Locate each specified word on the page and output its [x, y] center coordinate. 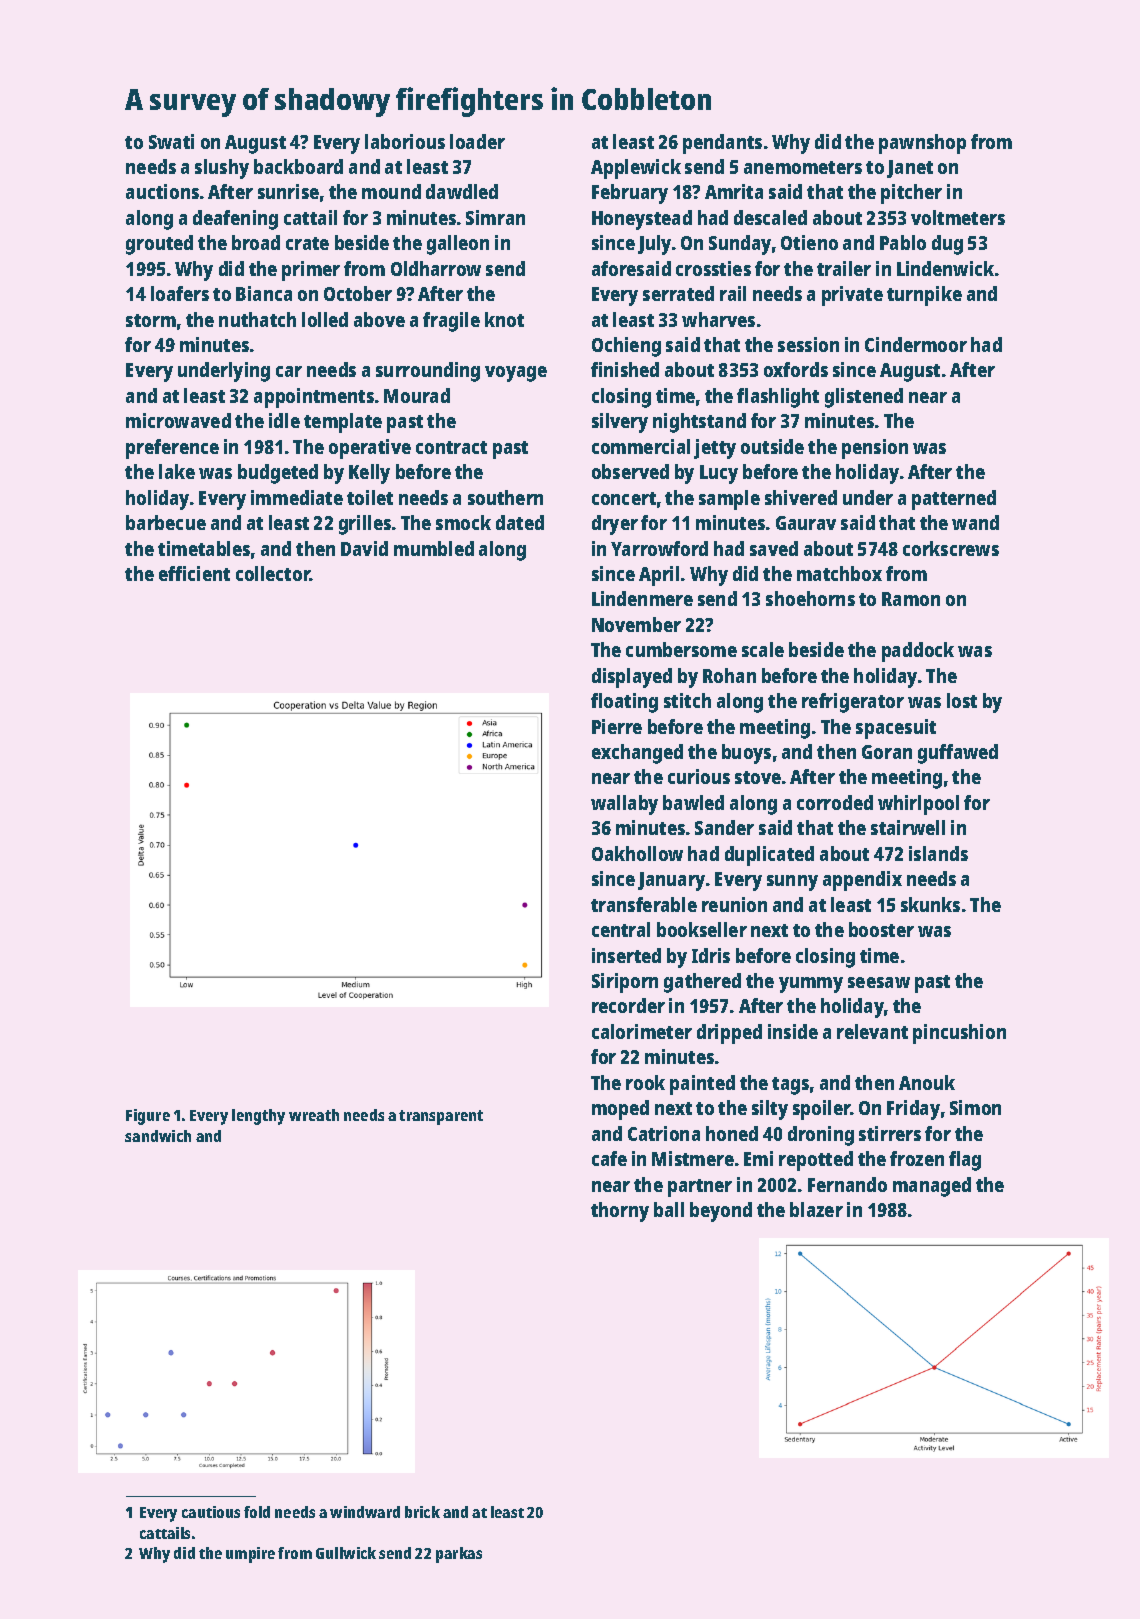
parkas [459, 1555]
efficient [194, 573]
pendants [722, 144]
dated [520, 522]
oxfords [796, 369]
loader [477, 141]
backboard [298, 166]
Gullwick [346, 1553]
